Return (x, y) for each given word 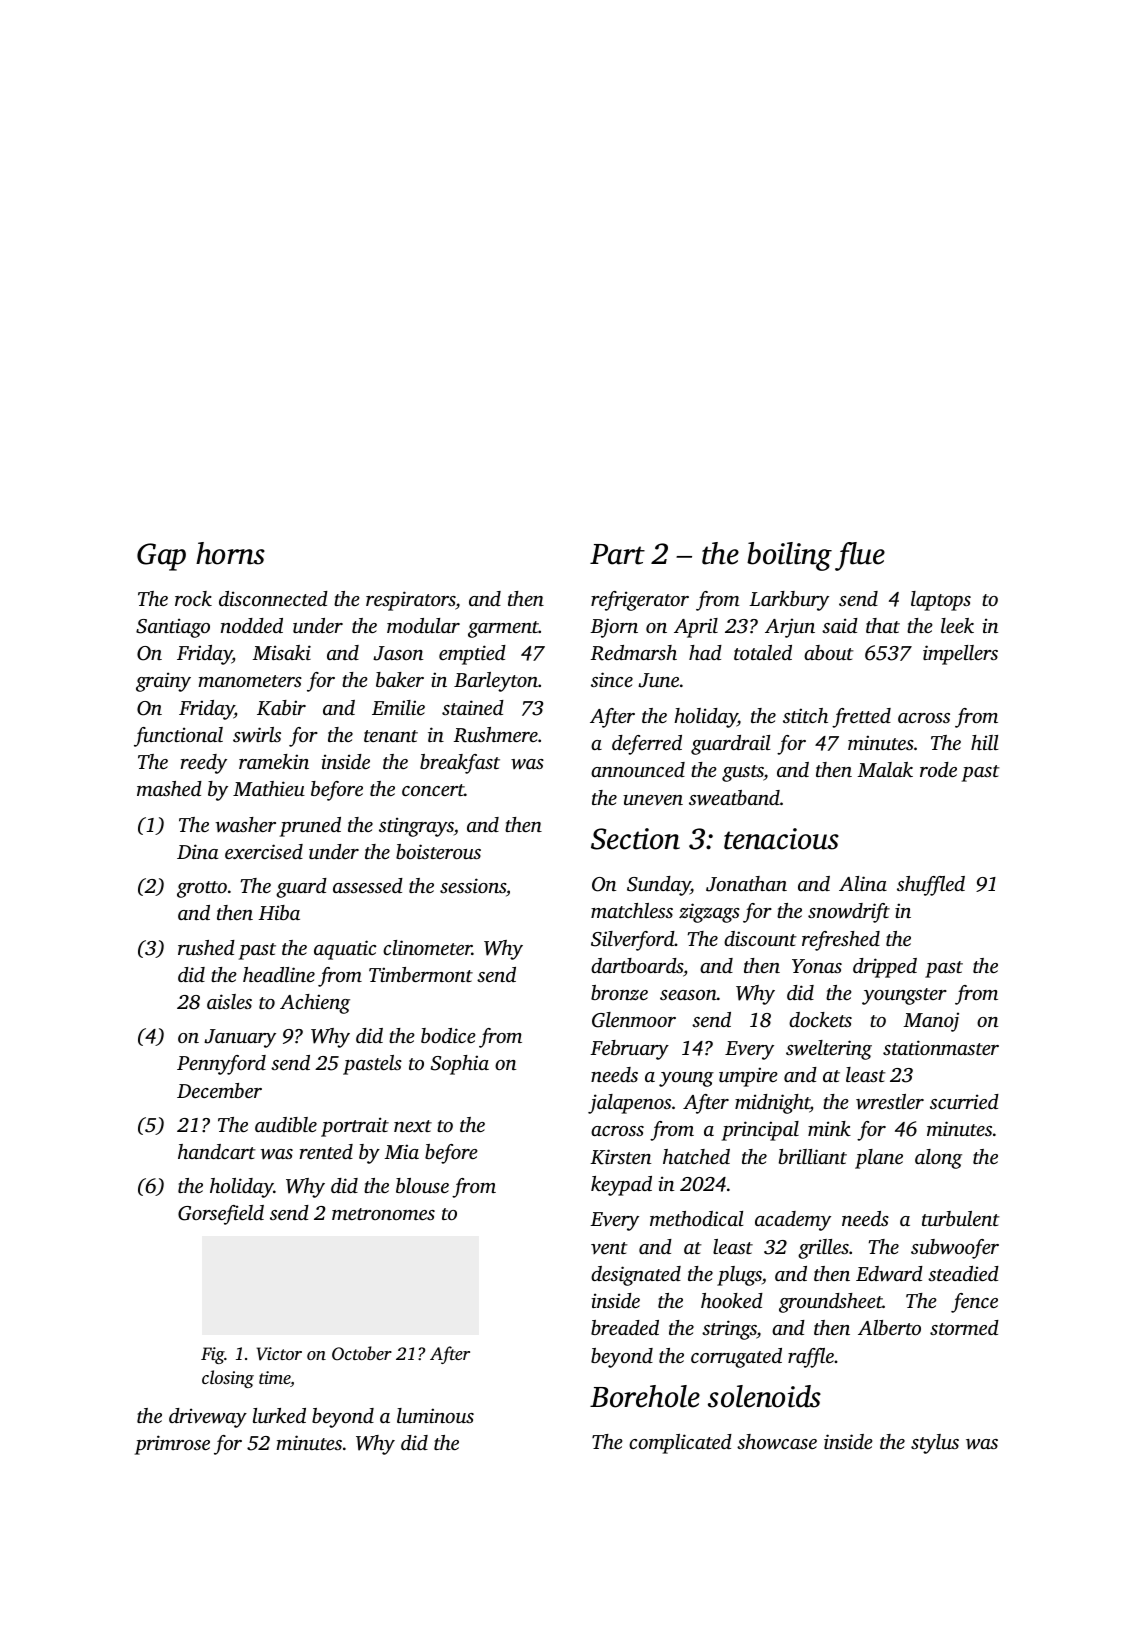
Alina (863, 883)
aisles (229, 1001)
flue (860, 556)
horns (230, 553)
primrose (172, 1445)
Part (617, 554)
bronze (619, 992)
